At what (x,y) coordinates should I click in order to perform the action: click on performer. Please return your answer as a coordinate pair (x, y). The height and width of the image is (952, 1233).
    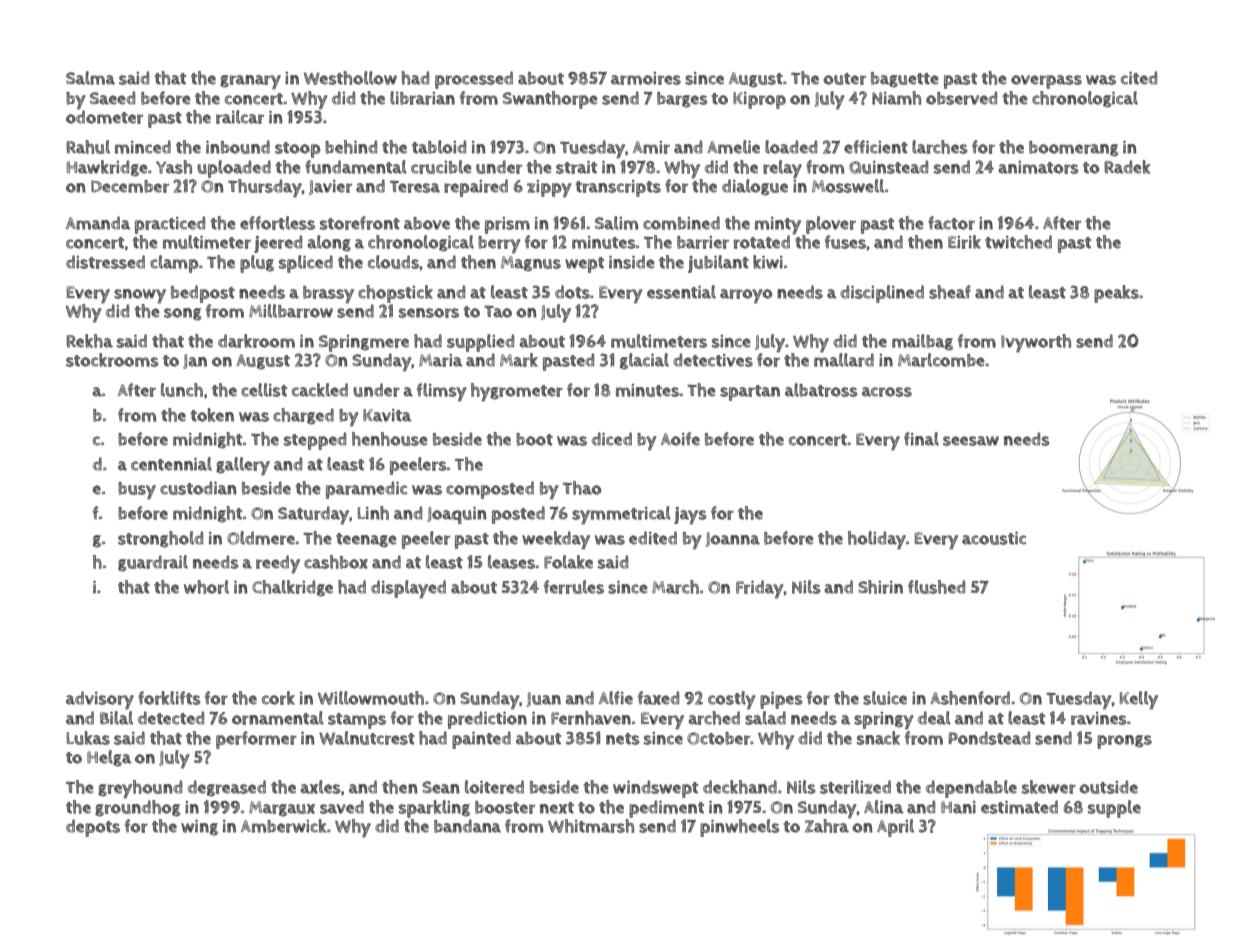
    Looking at the image, I should click on (256, 740).
